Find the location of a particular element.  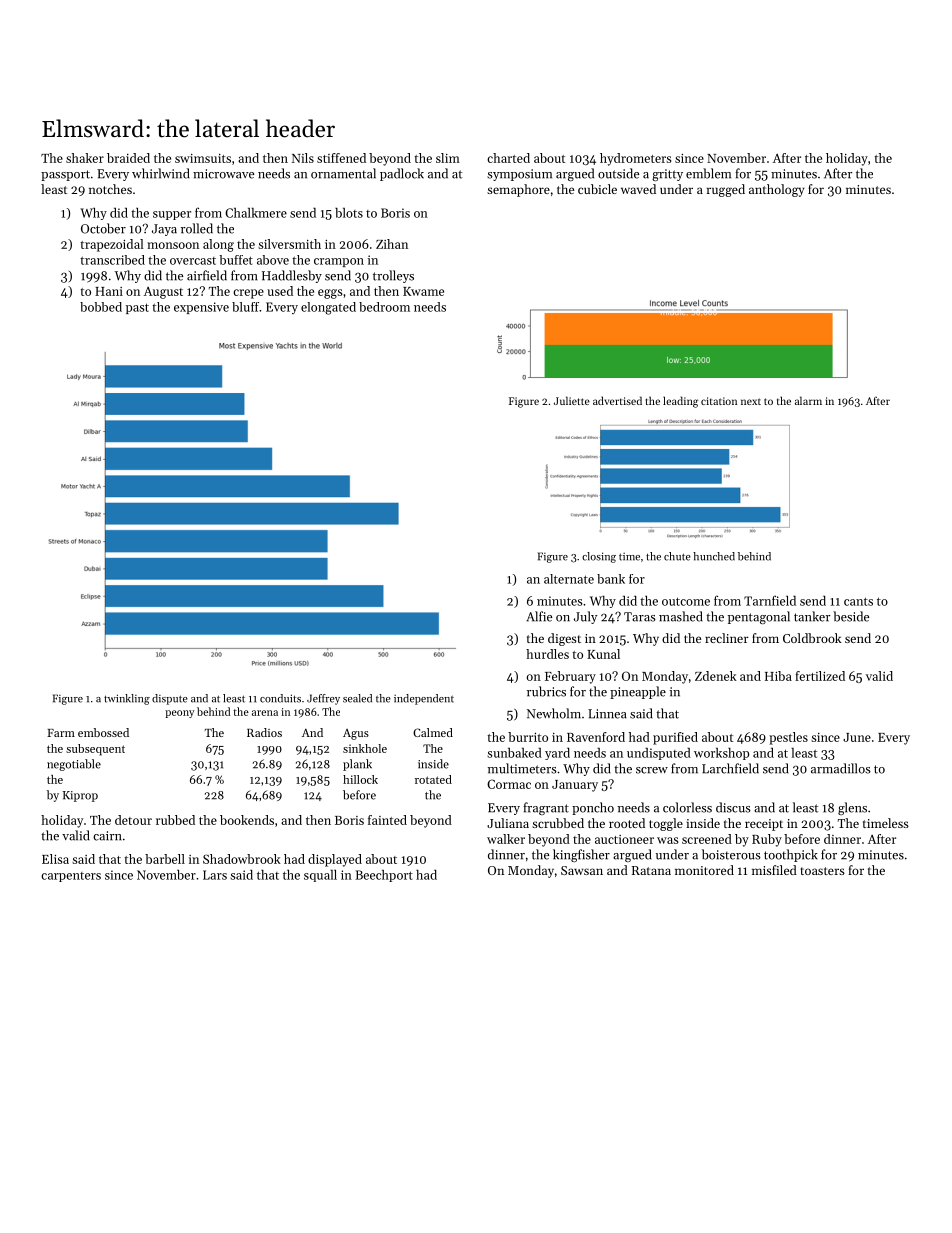

anthology is located at coordinates (776, 190).
